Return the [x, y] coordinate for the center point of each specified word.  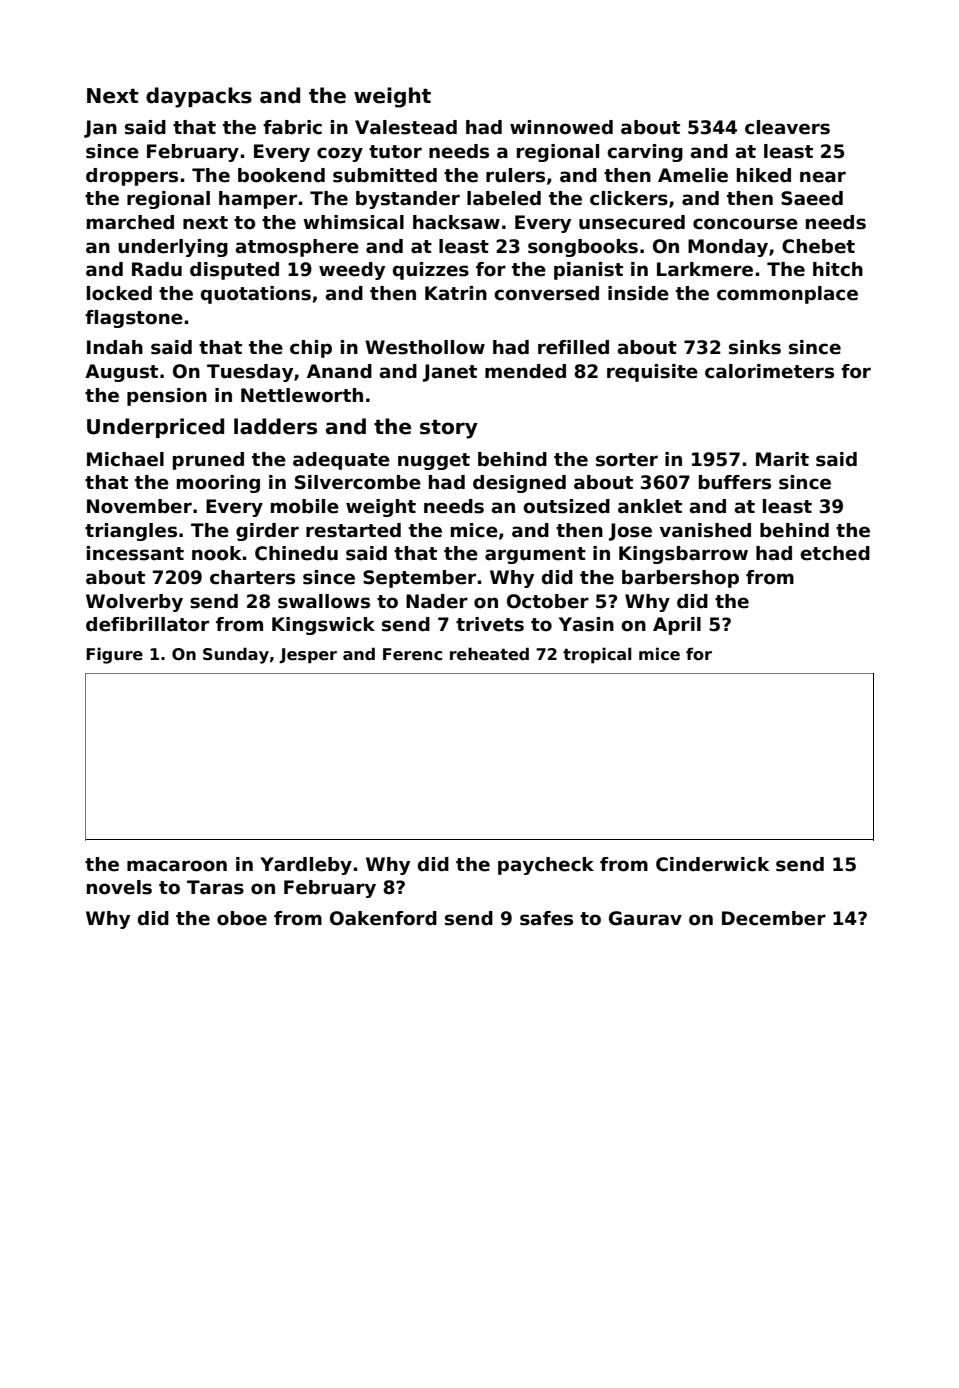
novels [119, 887]
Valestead [406, 127]
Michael [125, 459]
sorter [627, 460]
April [677, 626]
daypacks [199, 97]
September [419, 579]
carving [645, 153]
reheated [489, 654]
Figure [114, 655]
